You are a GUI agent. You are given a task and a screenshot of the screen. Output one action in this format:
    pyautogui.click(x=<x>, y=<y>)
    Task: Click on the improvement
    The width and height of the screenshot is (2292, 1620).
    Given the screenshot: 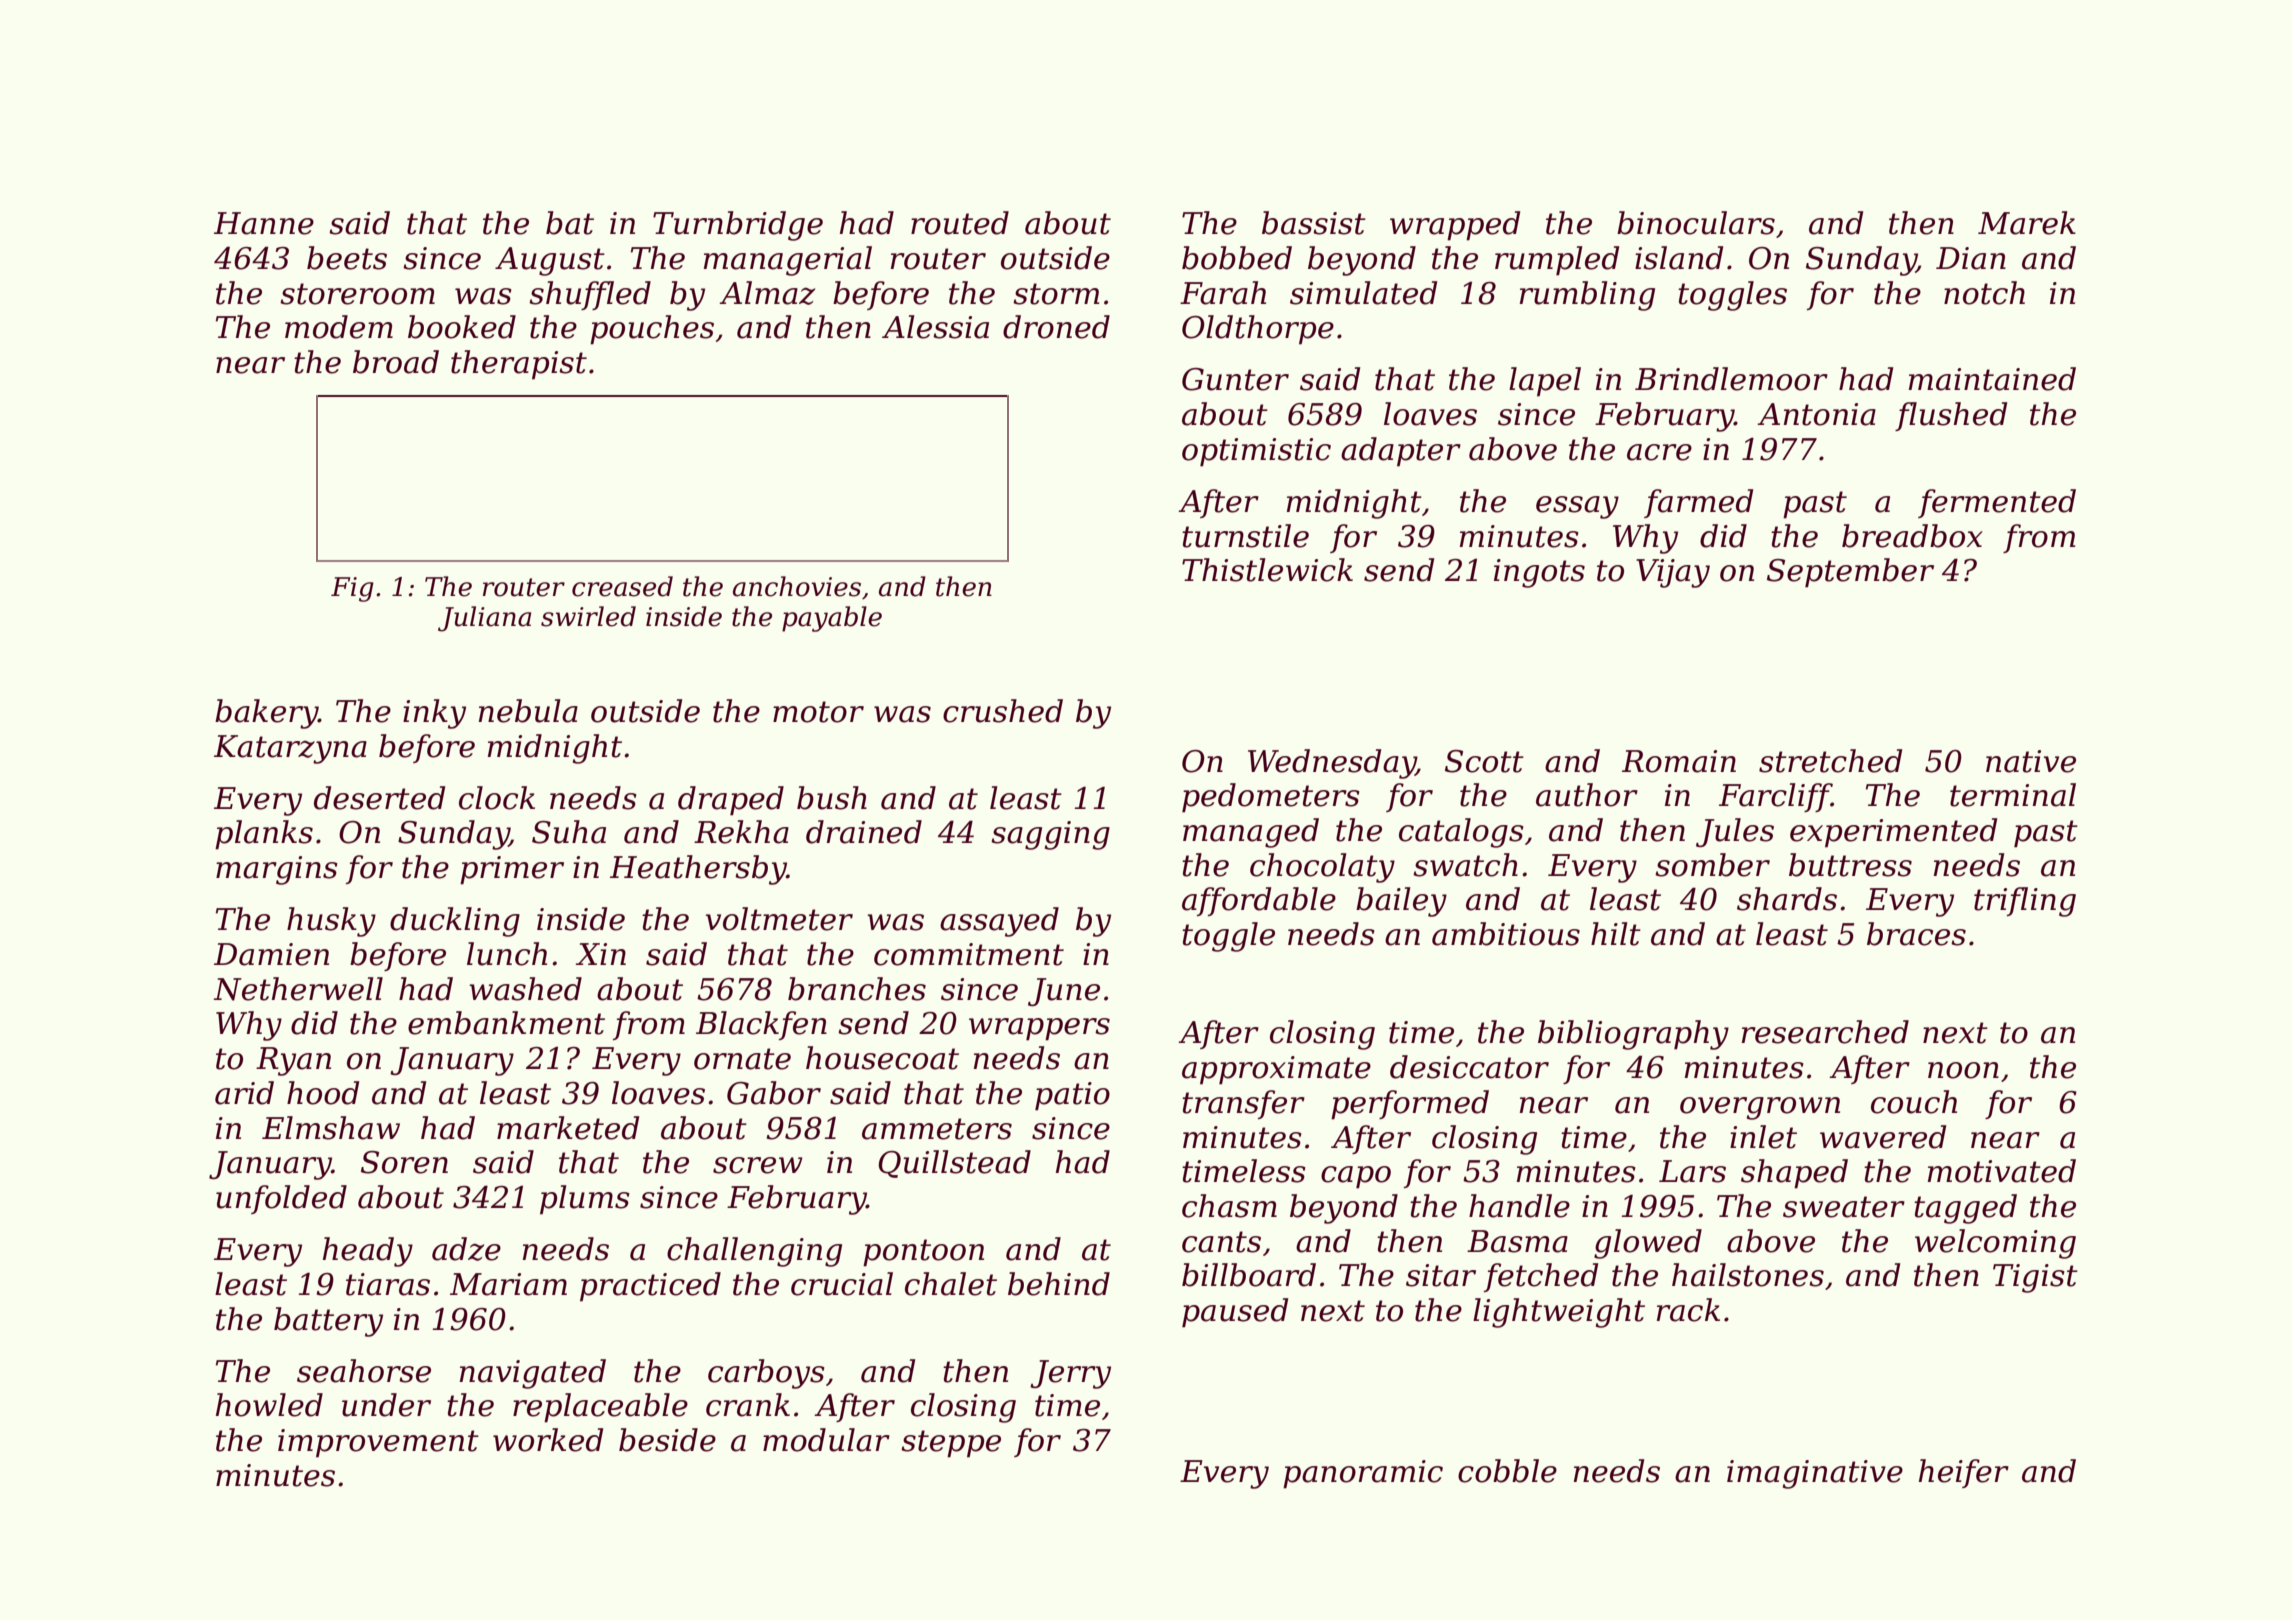 What is the action you would take?
    pyautogui.click(x=378, y=1443)
